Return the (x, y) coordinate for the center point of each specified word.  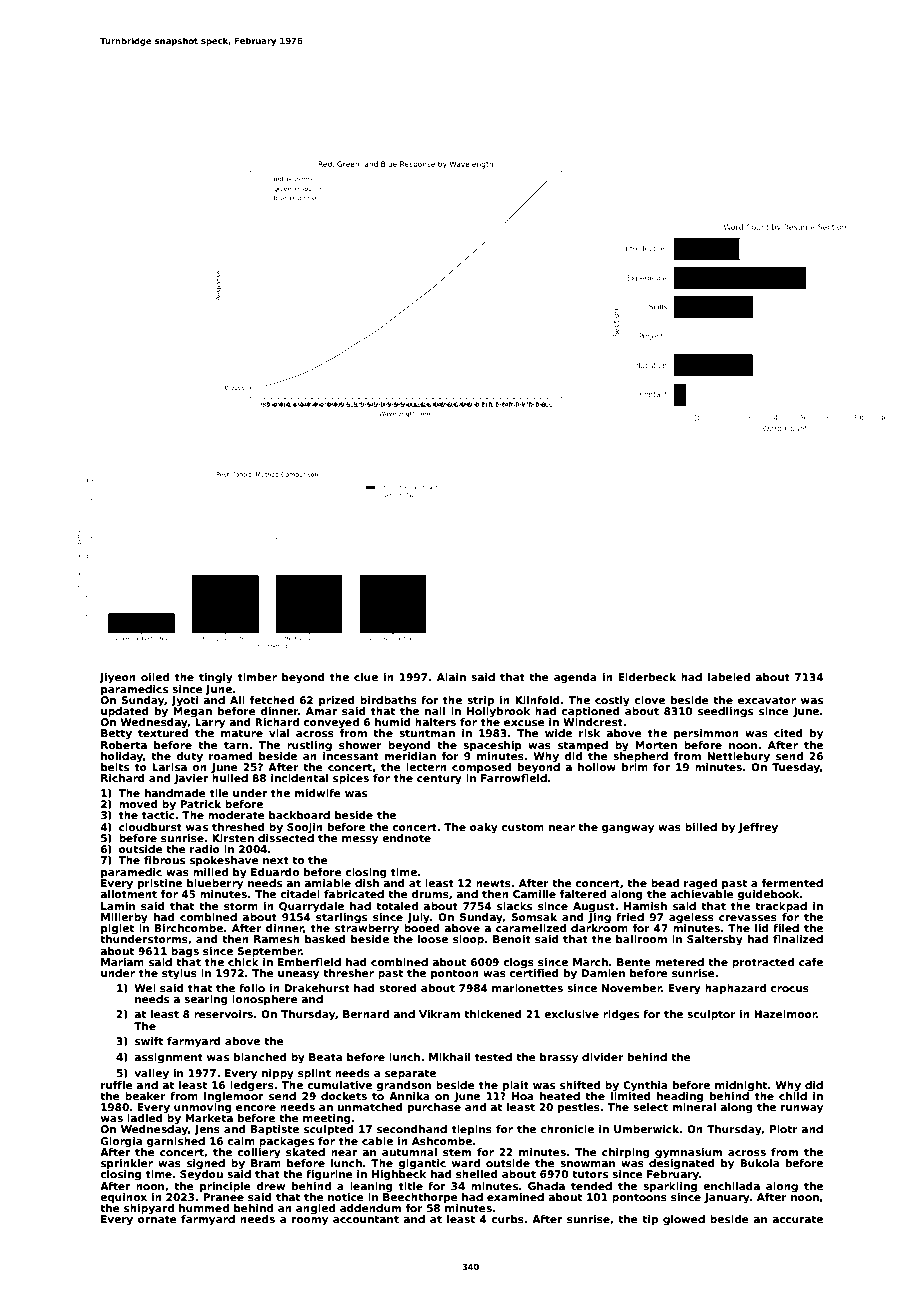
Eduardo (275, 872)
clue (366, 677)
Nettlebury (738, 757)
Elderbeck (647, 677)
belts (115, 767)
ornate (157, 1219)
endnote (406, 838)
